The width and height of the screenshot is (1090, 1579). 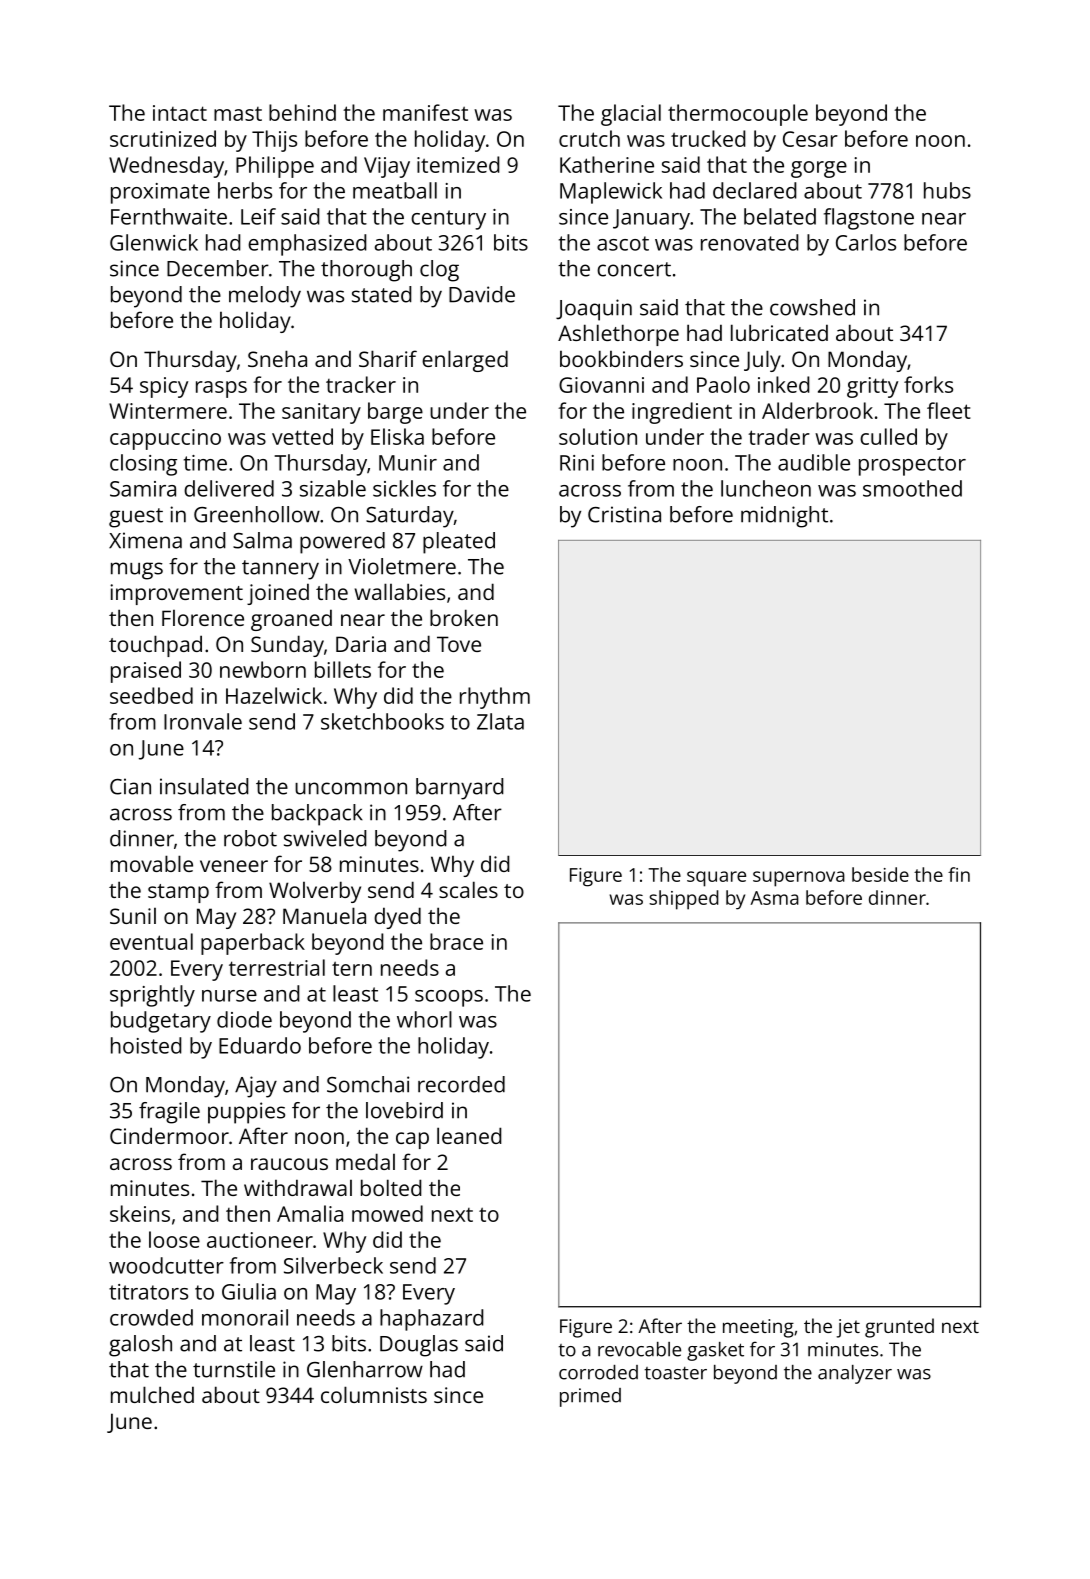 What do you see at coordinates (130, 786) in the screenshot?
I see `Cian` at bounding box center [130, 786].
